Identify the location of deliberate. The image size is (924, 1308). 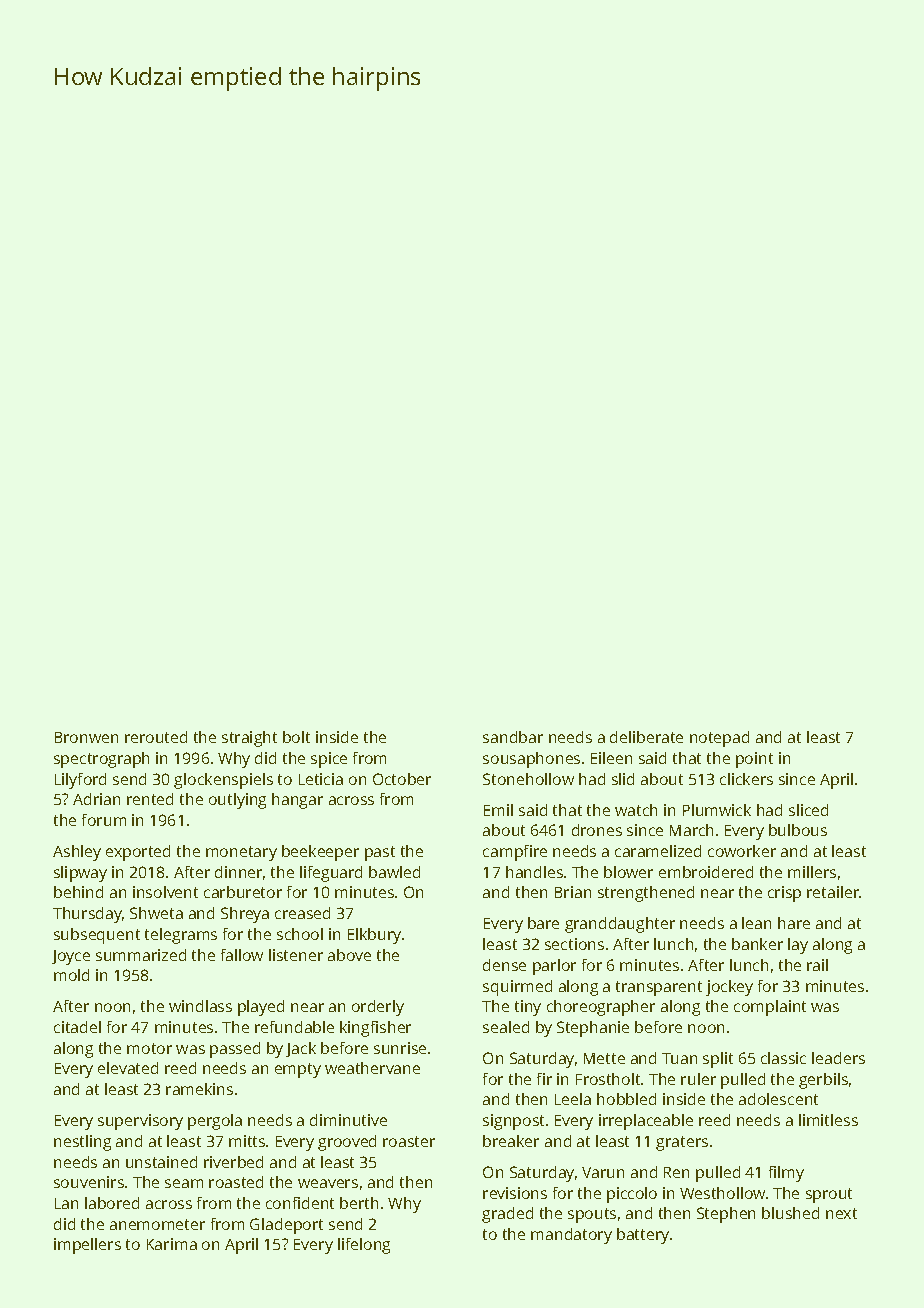
(646, 737).
